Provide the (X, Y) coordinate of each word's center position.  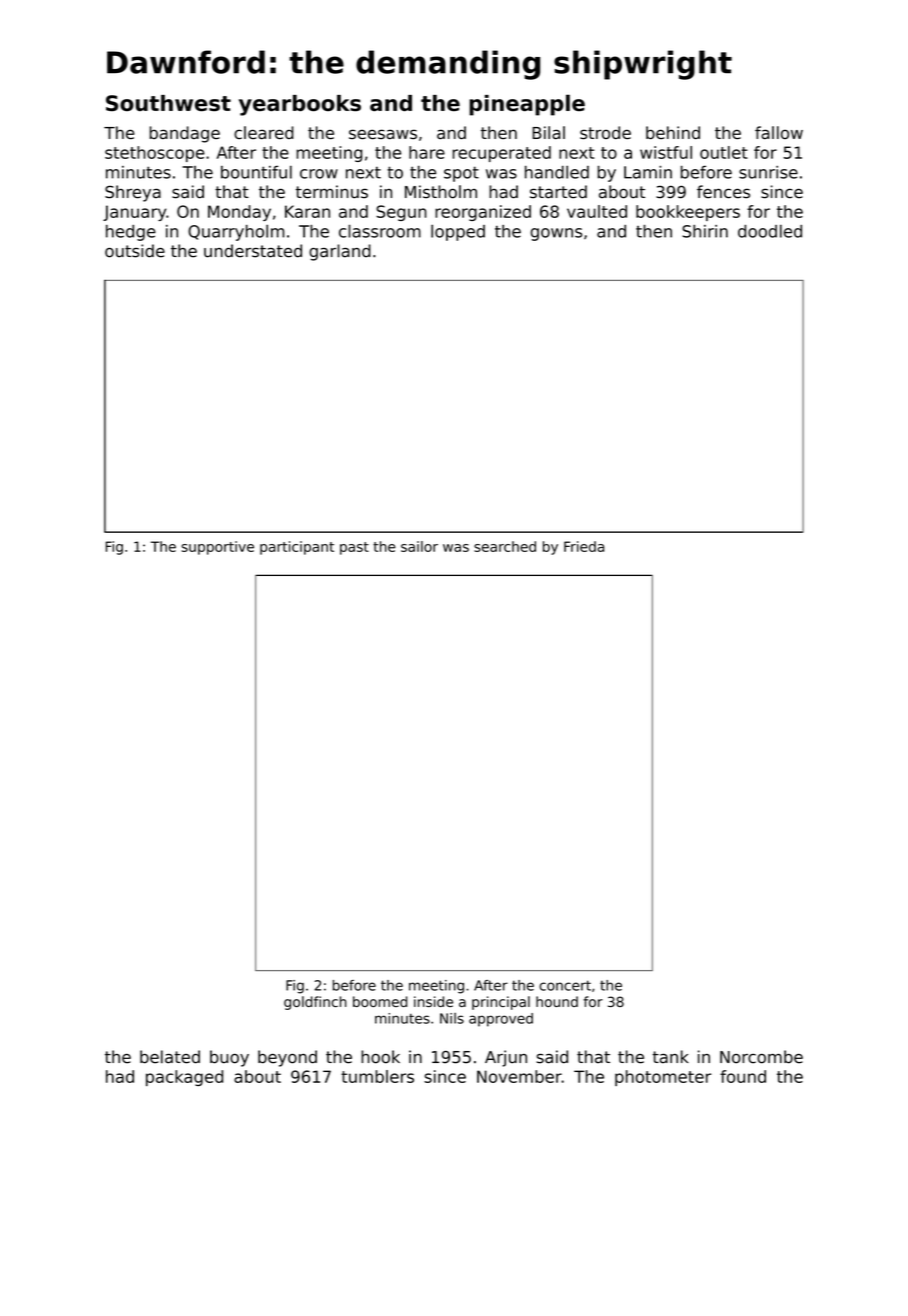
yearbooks (300, 105)
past (354, 548)
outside (135, 251)
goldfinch (315, 1003)
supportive (218, 548)
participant (297, 548)
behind (673, 132)
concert (565, 985)
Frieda (584, 546)
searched (505, 546)
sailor (419, 546)
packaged (184, 1078)
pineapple (527, 105)
